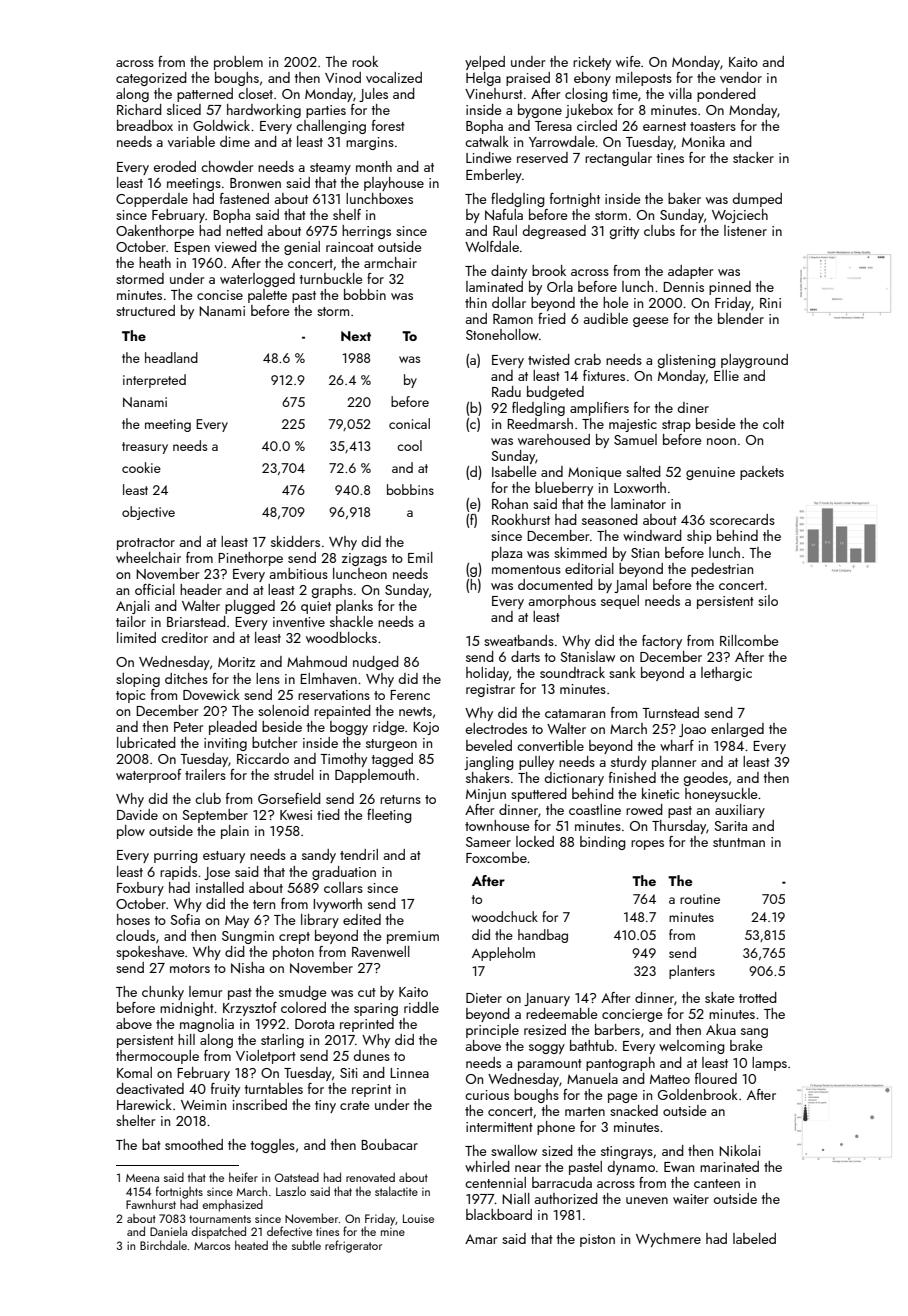 The width and height of the page is (908, 1316). Describe the element at coordinates (263, 758) in the page. I see `Riccardo` at that location.
